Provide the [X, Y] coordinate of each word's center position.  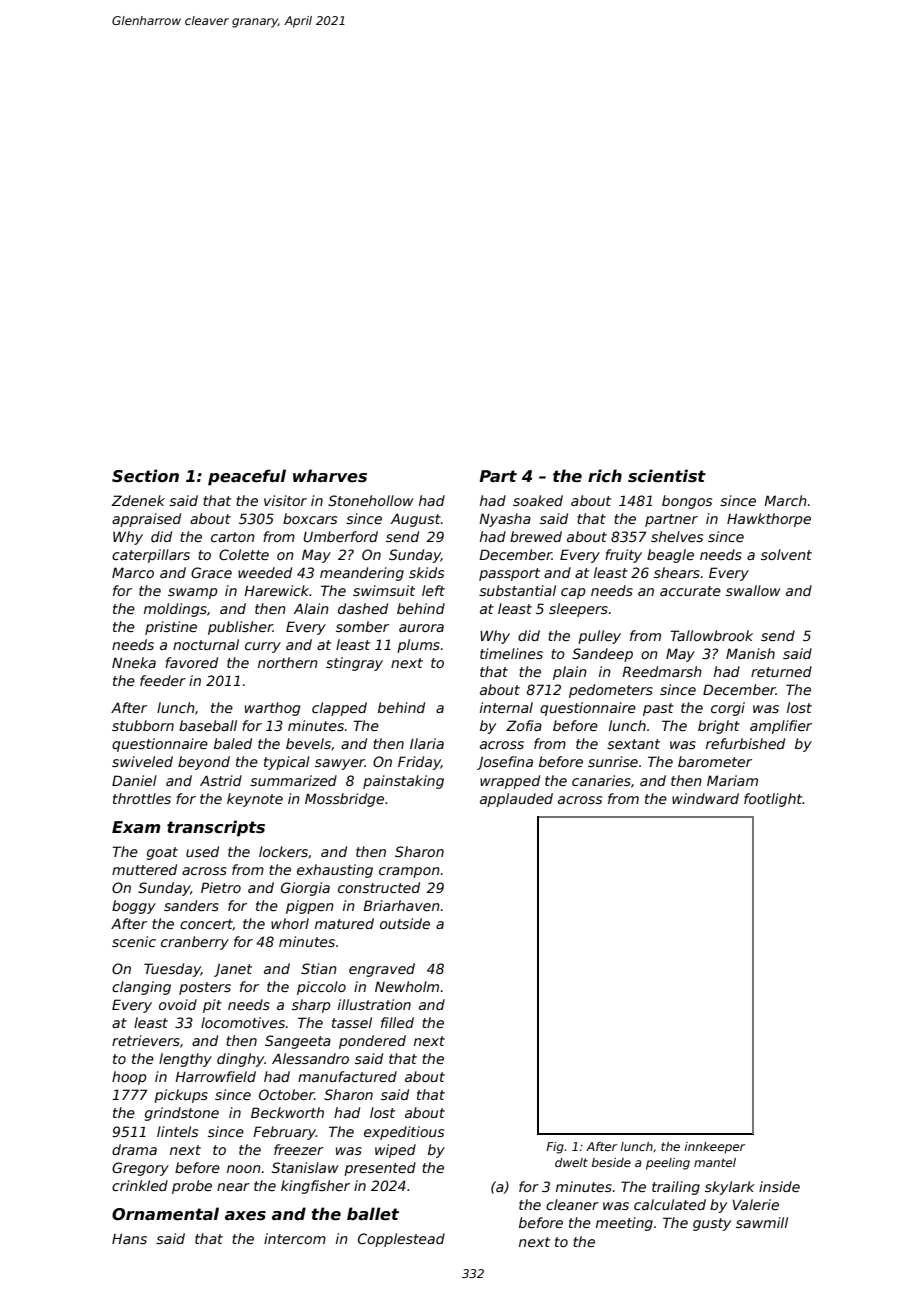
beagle [670, 556]
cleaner [572, 1204]
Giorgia [305, 889]
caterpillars [151, 556]
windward [705, 798]
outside [405, 923]
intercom [295, 1238]
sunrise [613, 761]
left [433, 590]
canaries [601, 780]
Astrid [221, 780]
